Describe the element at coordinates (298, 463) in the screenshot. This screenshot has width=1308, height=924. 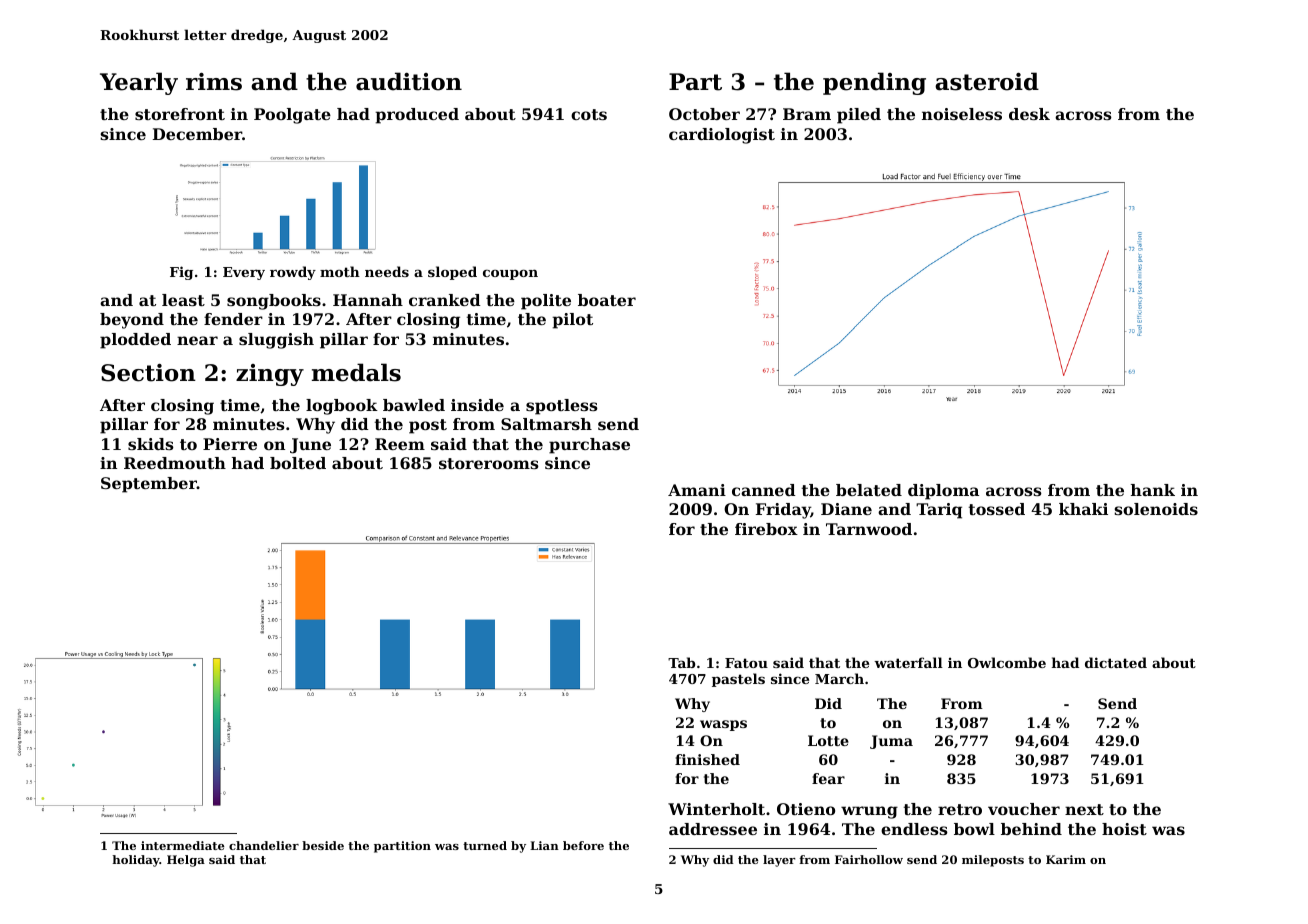
I see `bolted` at that location.
